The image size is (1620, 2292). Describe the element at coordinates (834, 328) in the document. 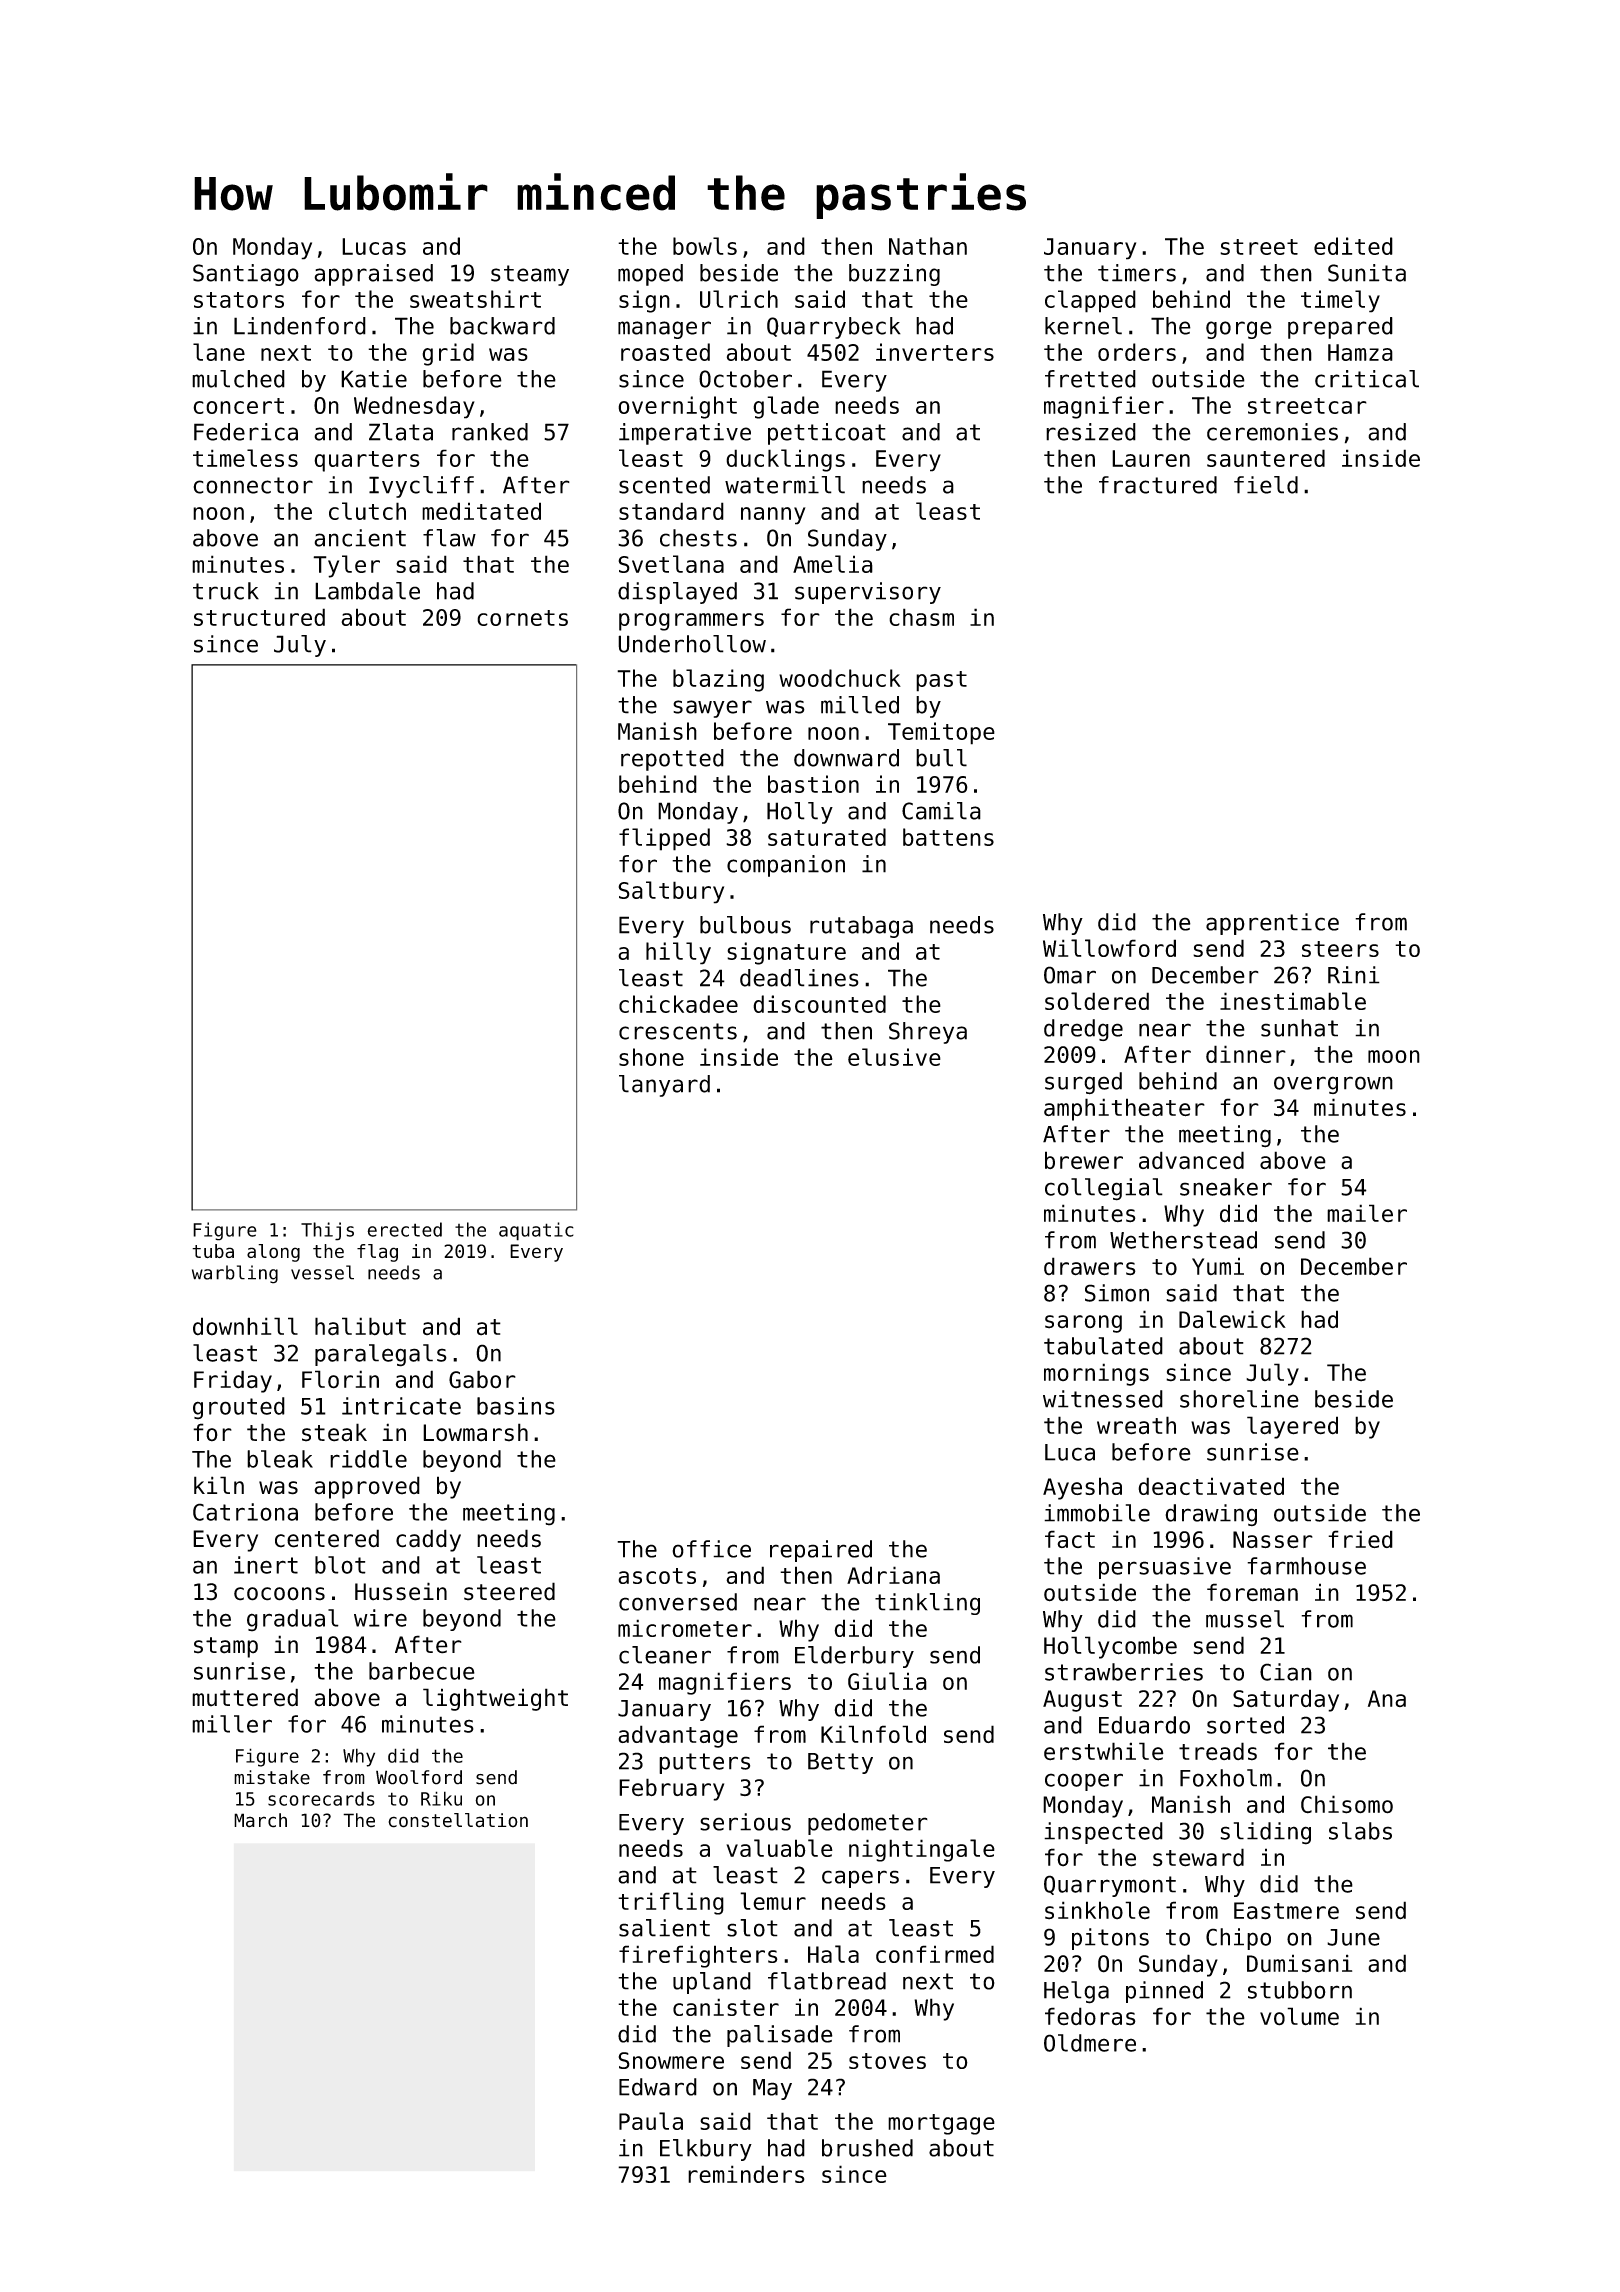

I see `Quarrybeck` at that location.
